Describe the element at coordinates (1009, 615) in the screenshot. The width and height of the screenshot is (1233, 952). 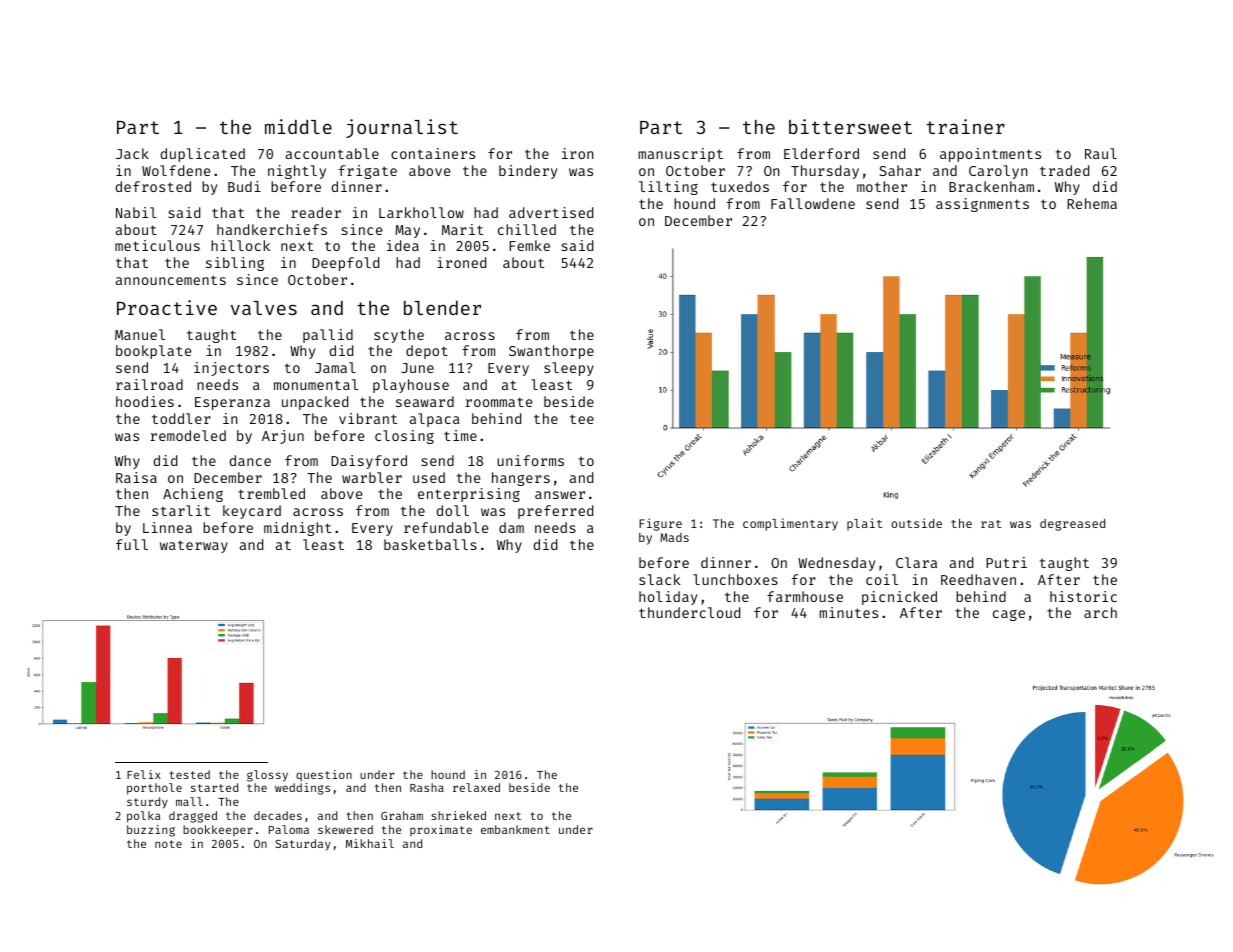
I see `cage` at that location.
